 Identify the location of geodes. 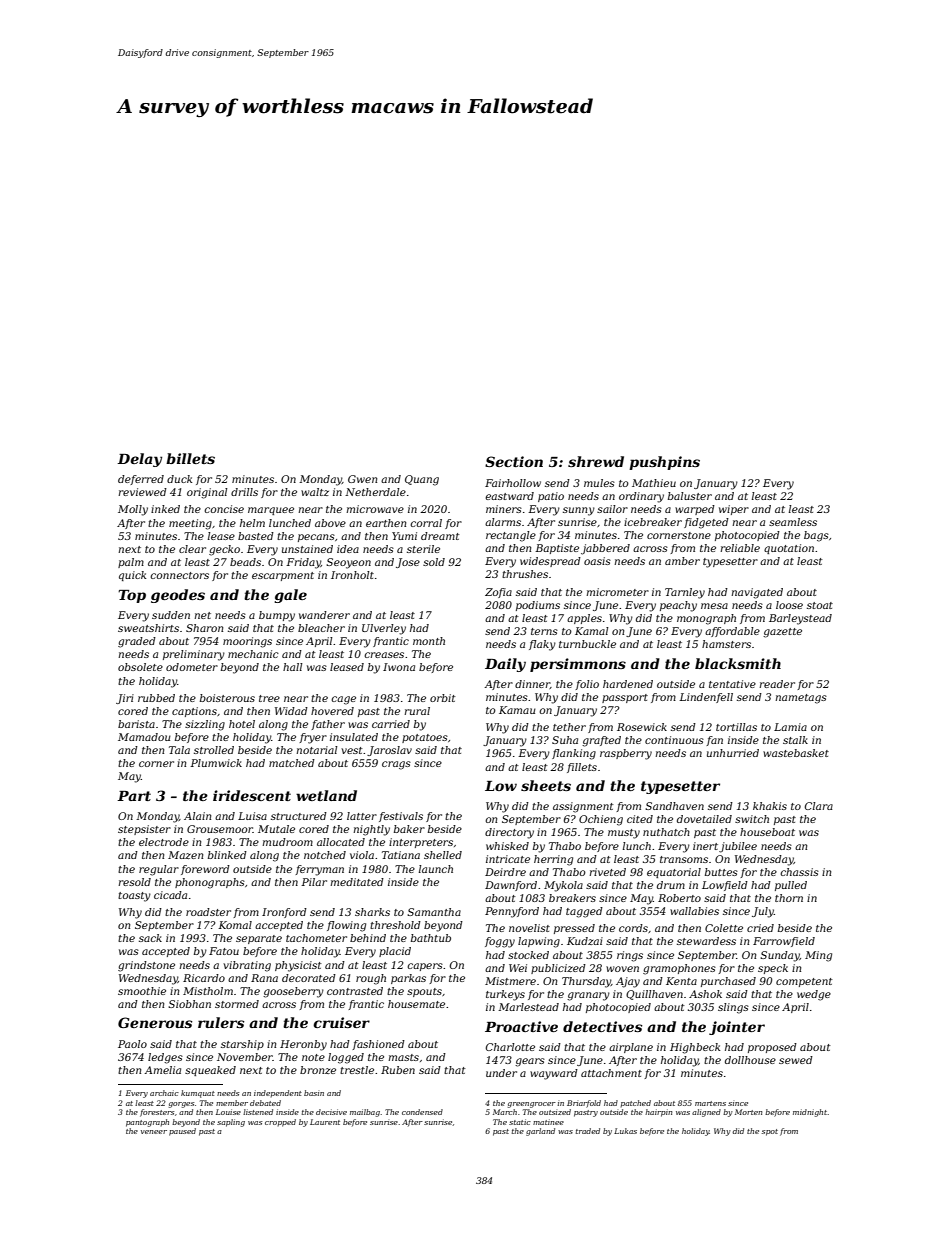
(178, 596).
